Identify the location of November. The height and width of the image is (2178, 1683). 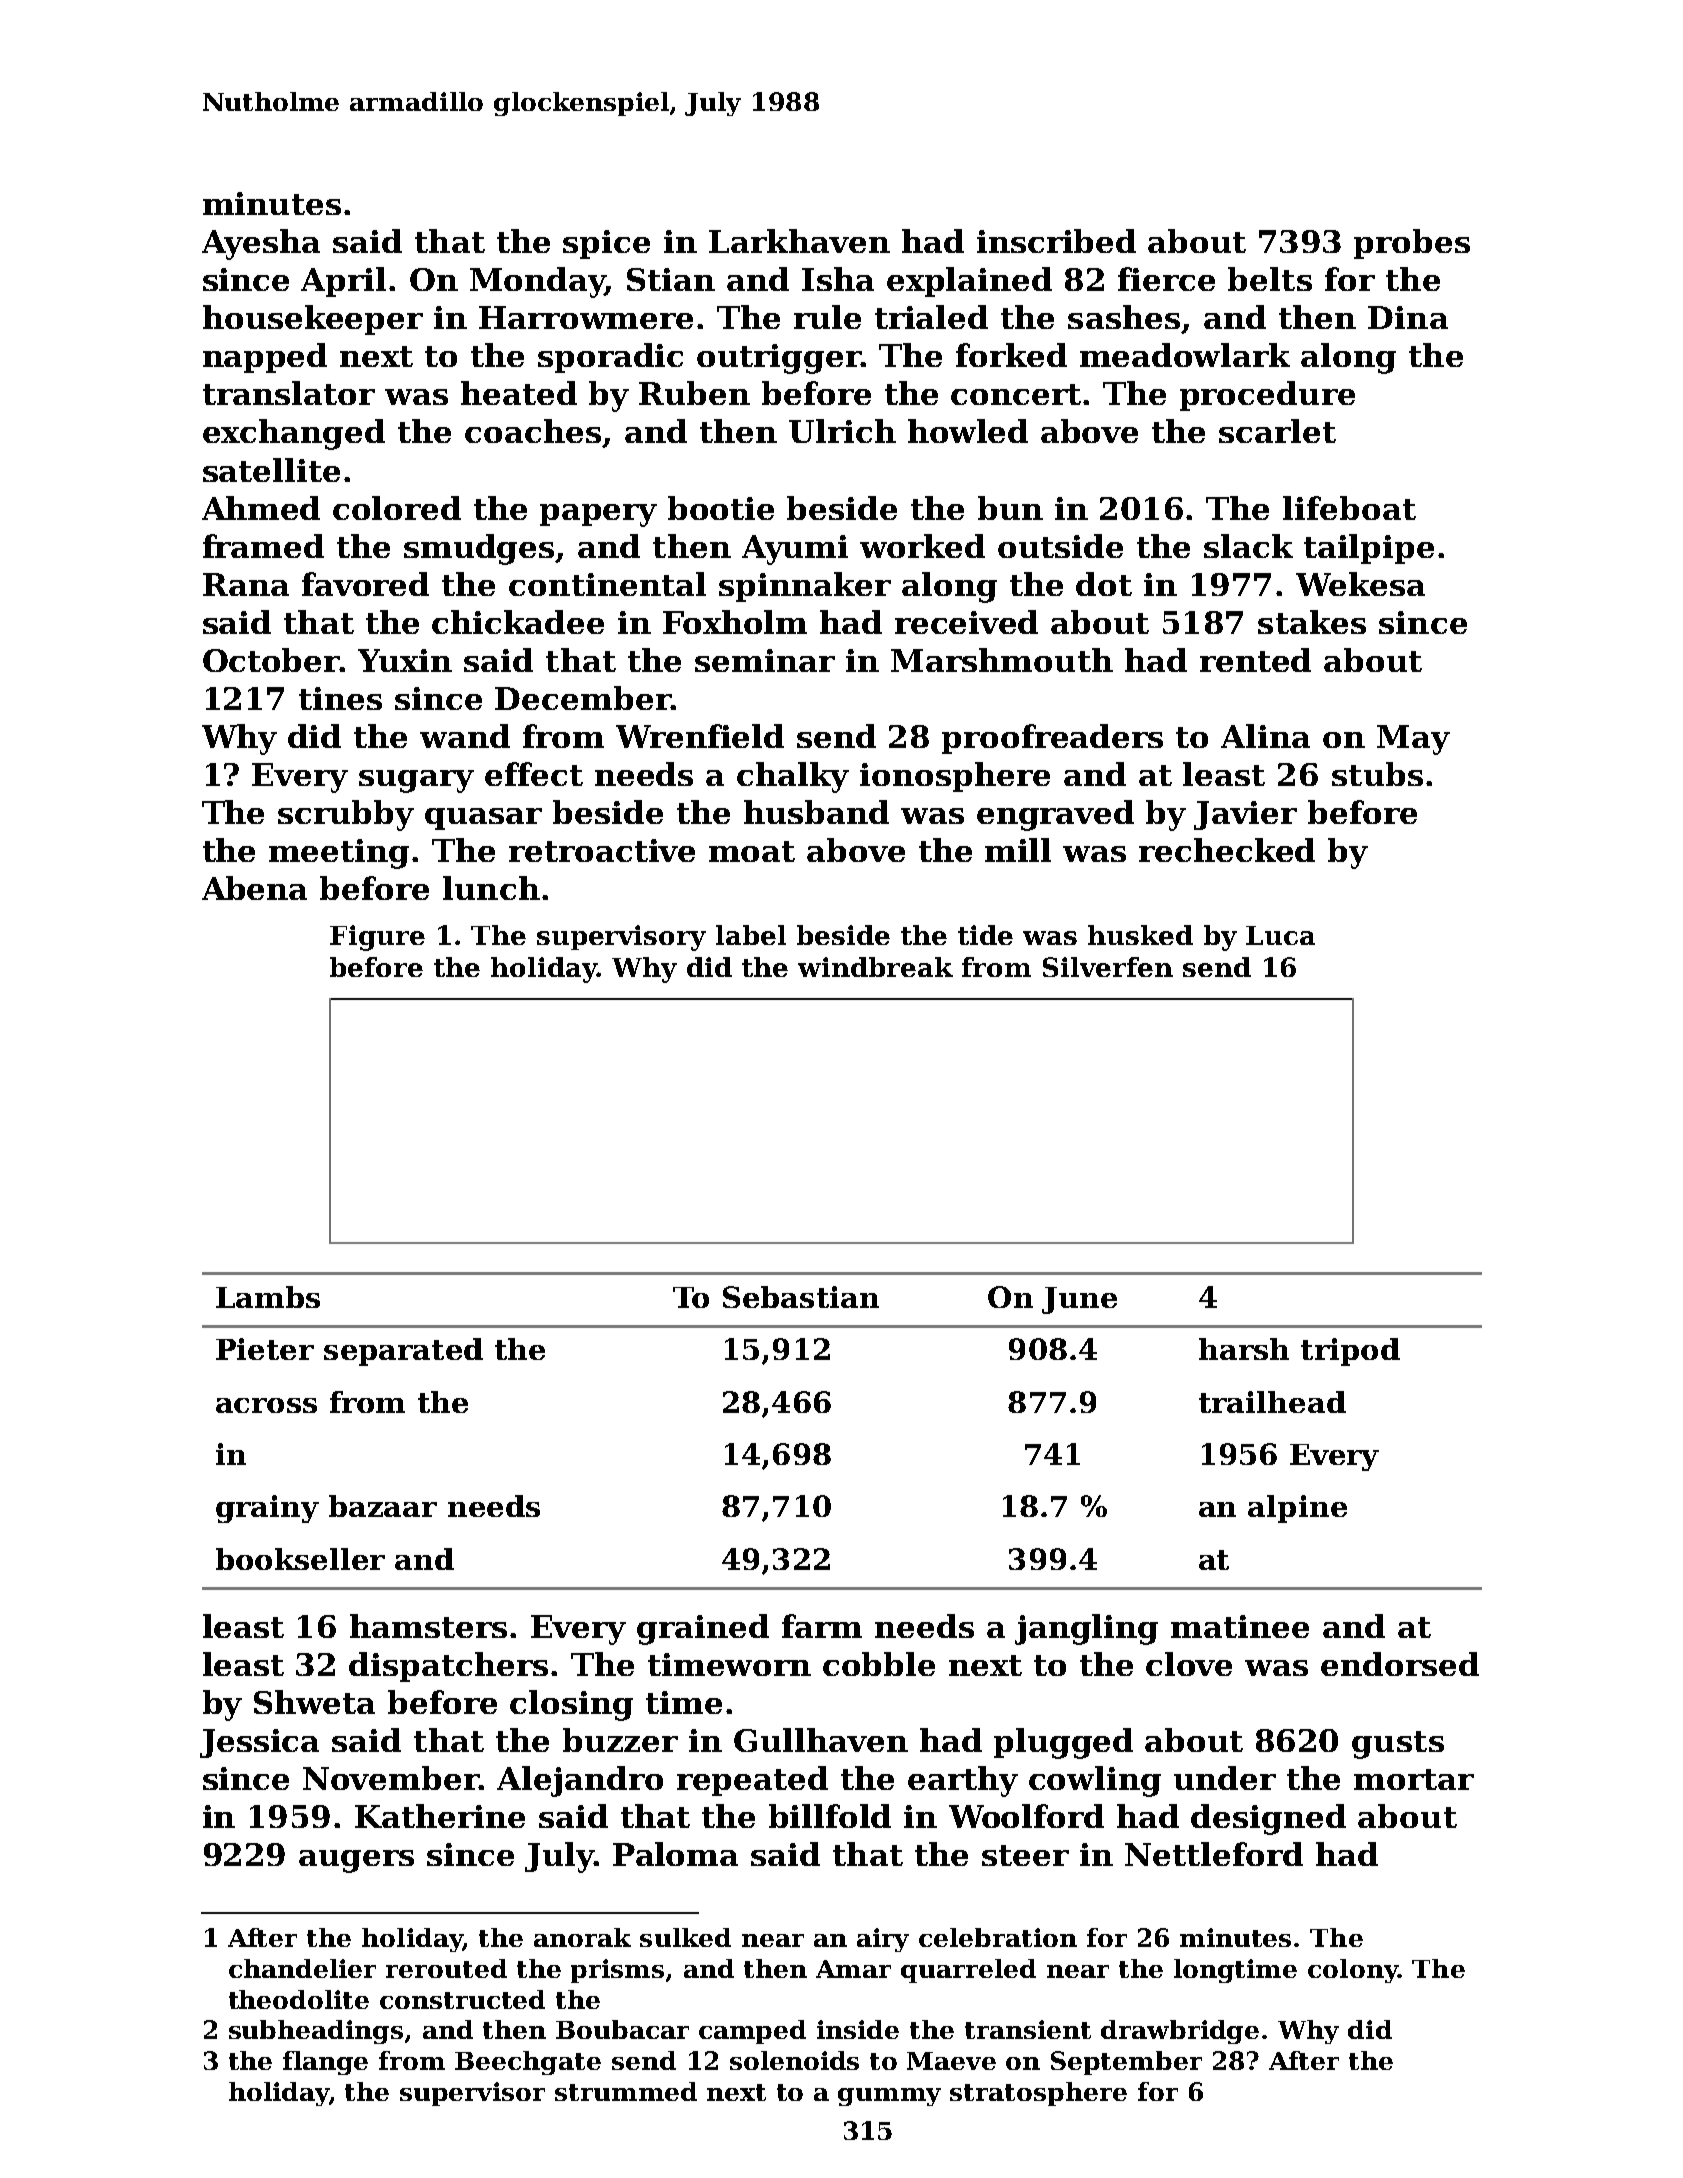
(391, 1778).
